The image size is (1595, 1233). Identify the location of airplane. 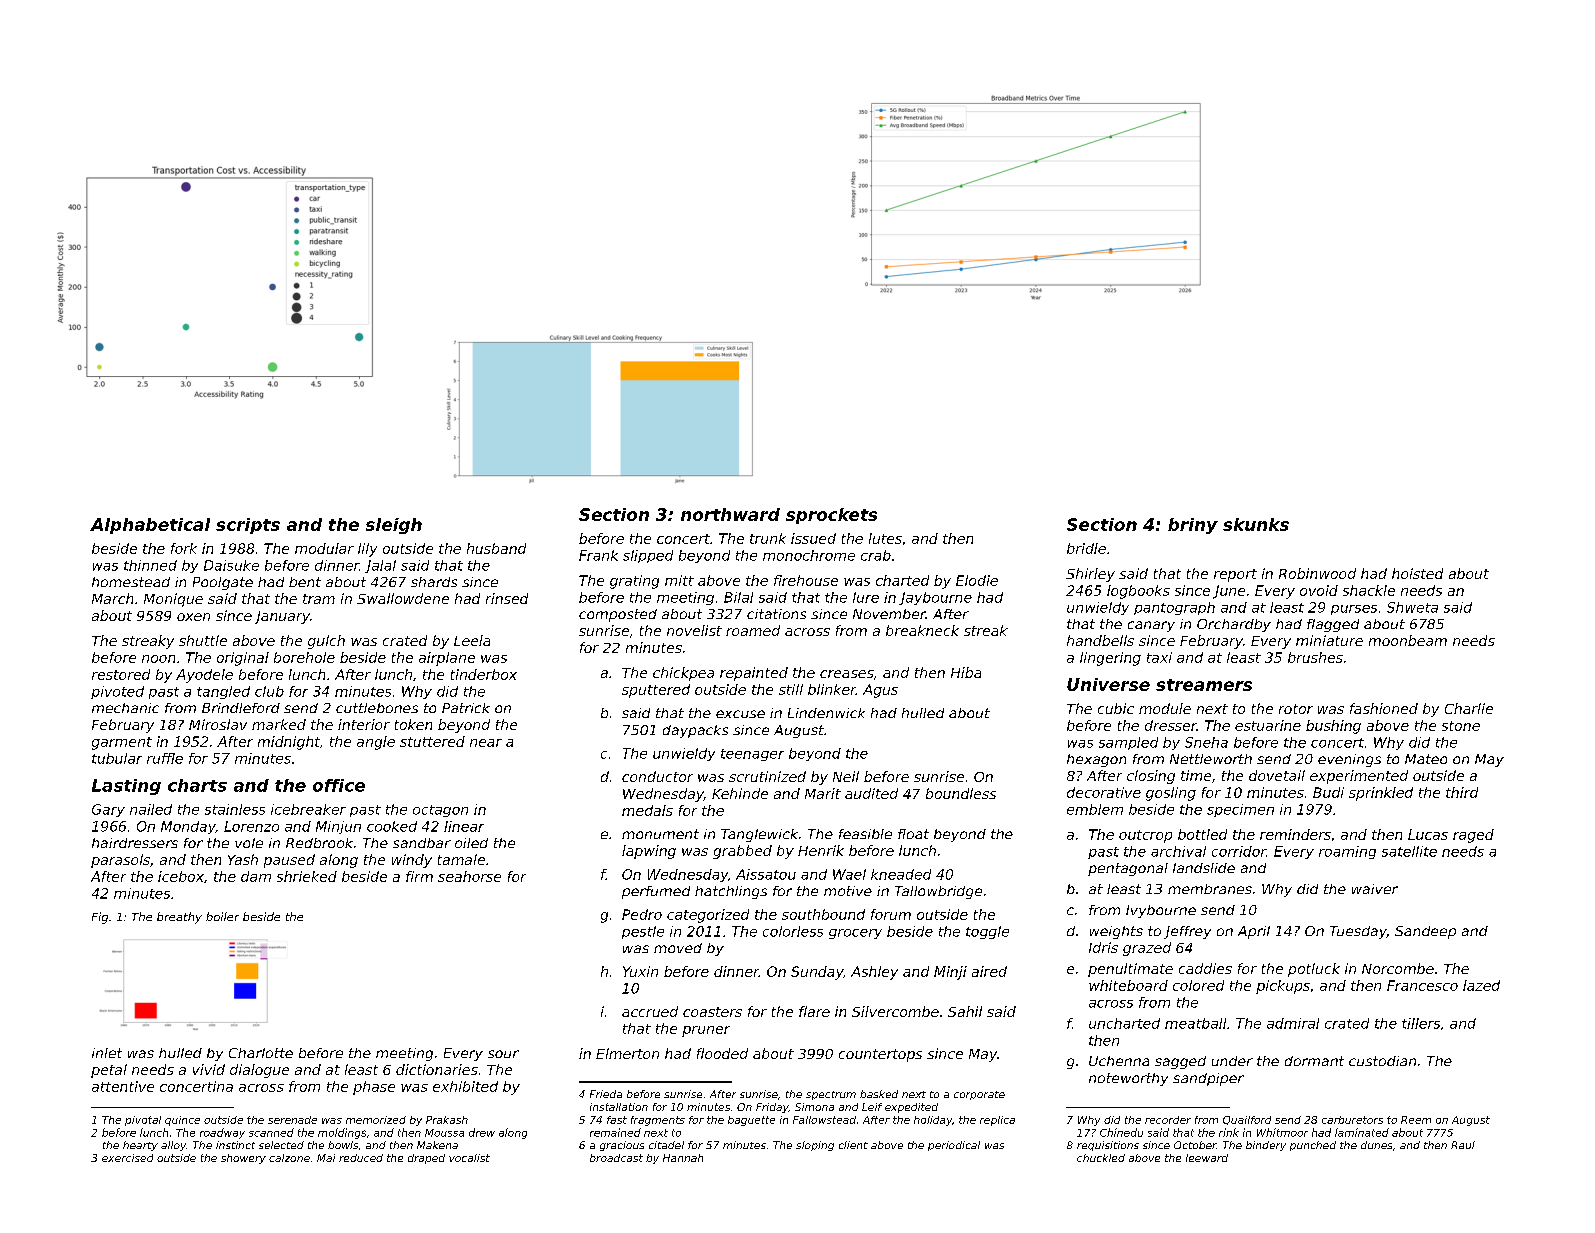
(447, 659).
